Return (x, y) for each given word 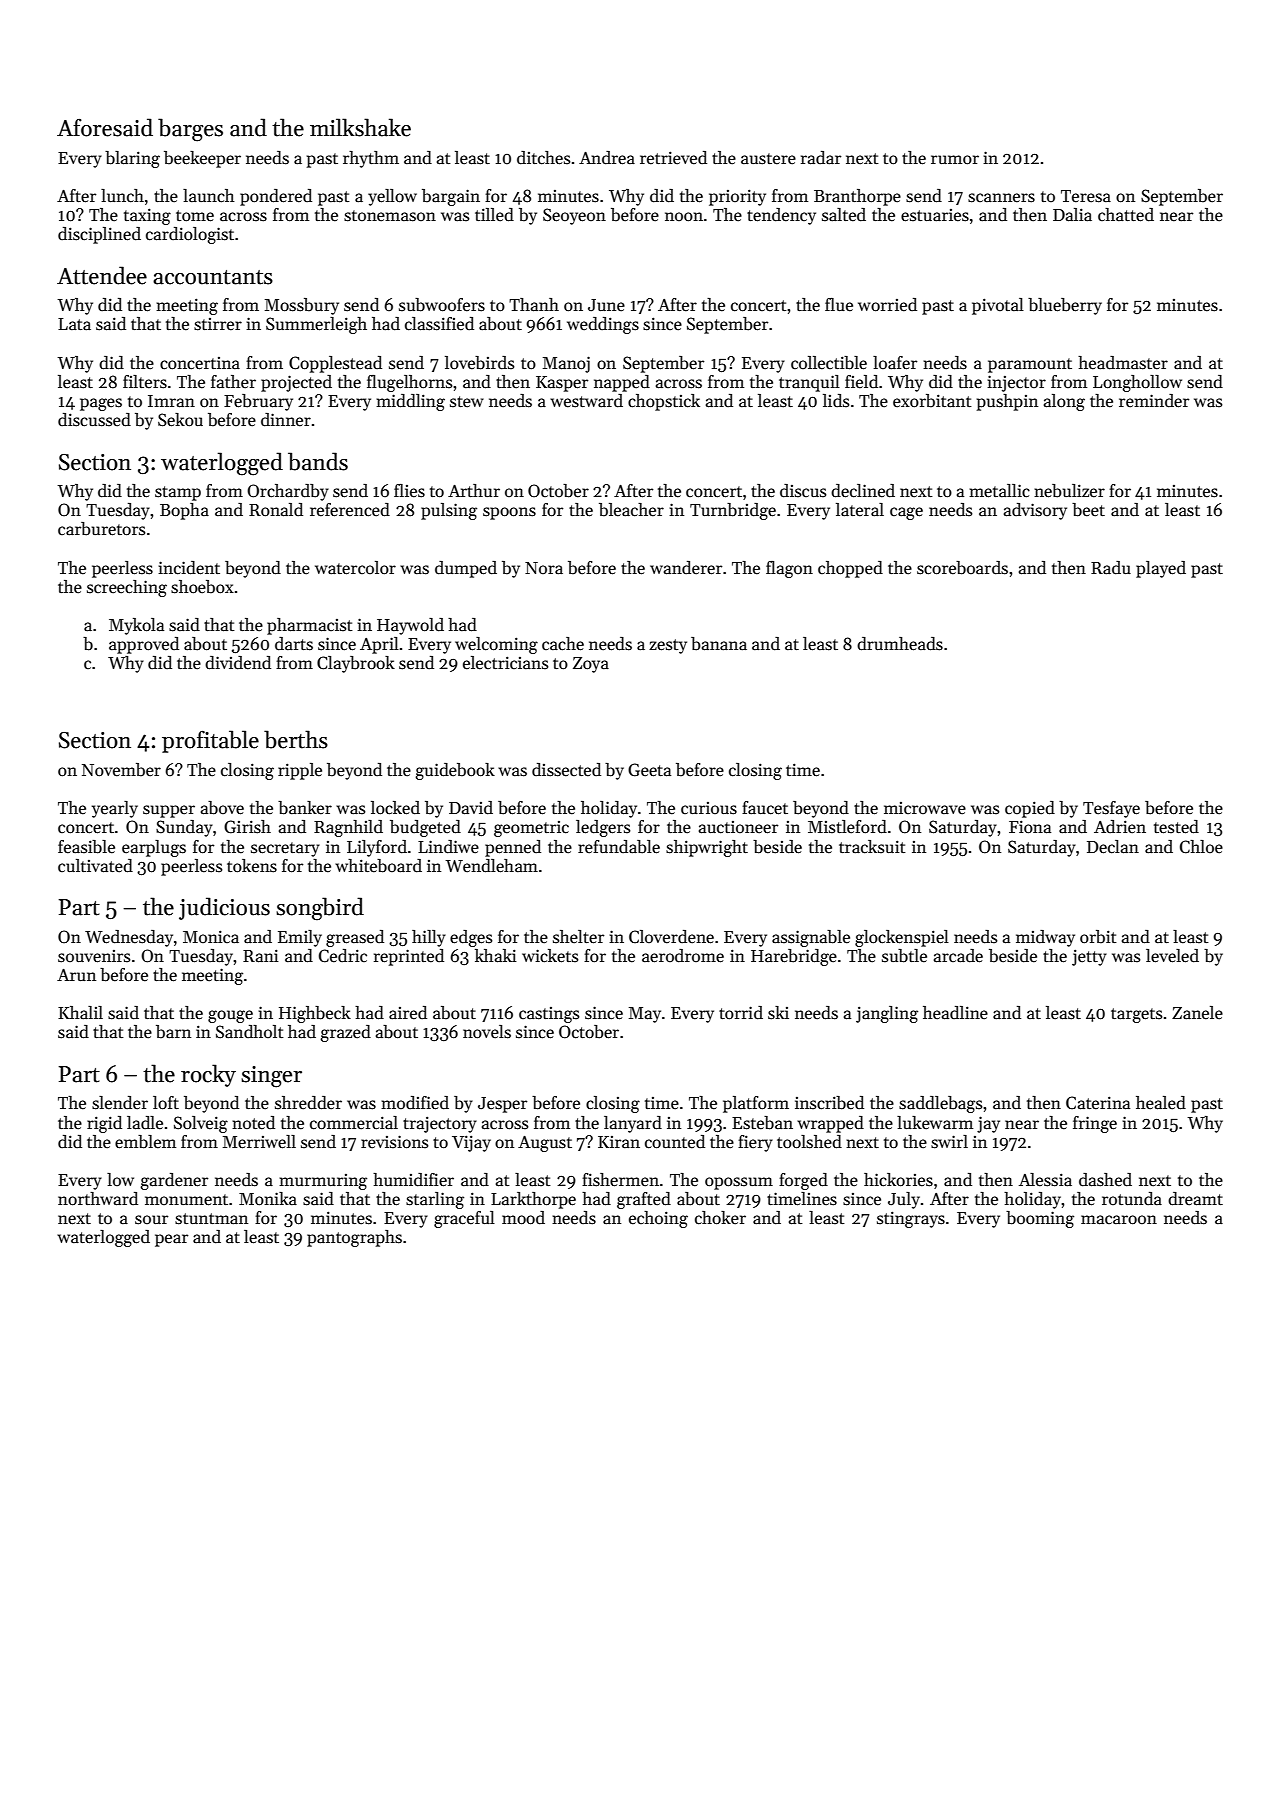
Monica (211, 936)
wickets (550, 956)
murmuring (323, 1182)
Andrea (607, 158)
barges (190, 130)
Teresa (1086, 196)
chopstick (664, 402)
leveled (1172, 956)
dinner (286, 420)
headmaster (1123, 363)
